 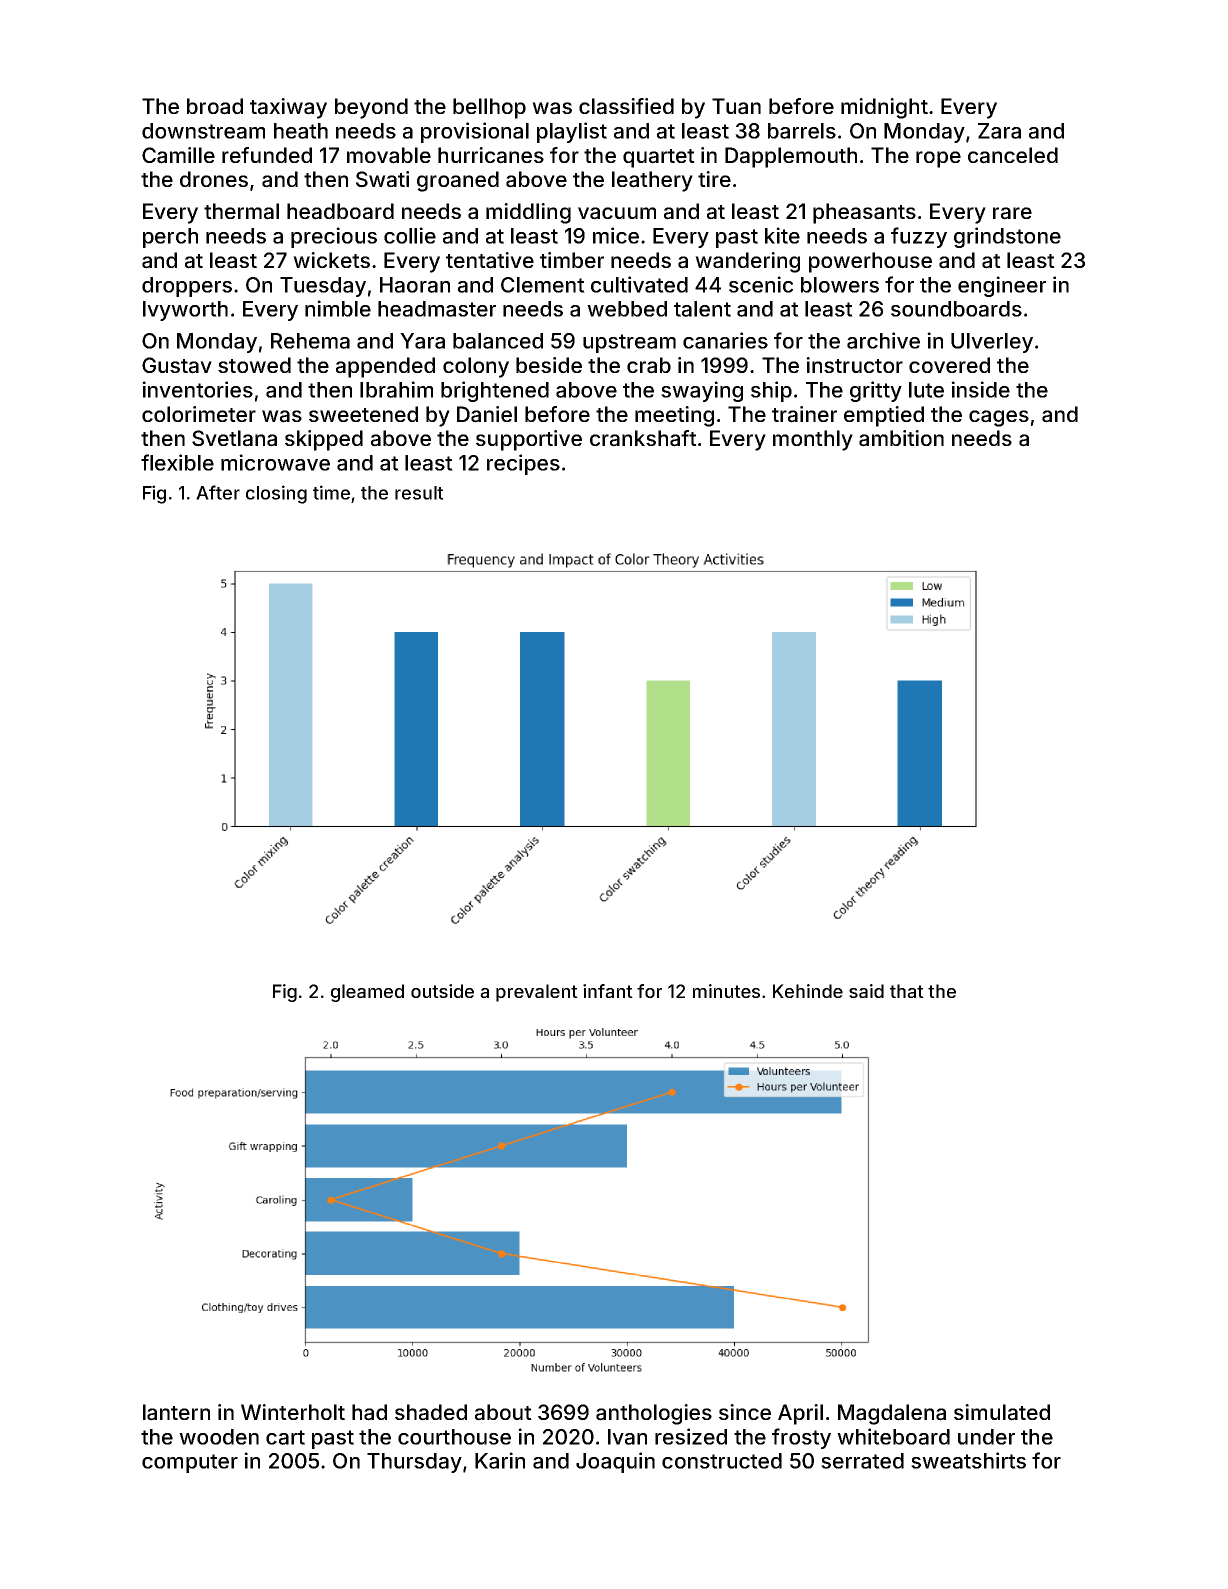 What do you see at coordinates (293, 1412) in the screenshot?
I see `Winterholt` at bounding box center [293, 1412].
